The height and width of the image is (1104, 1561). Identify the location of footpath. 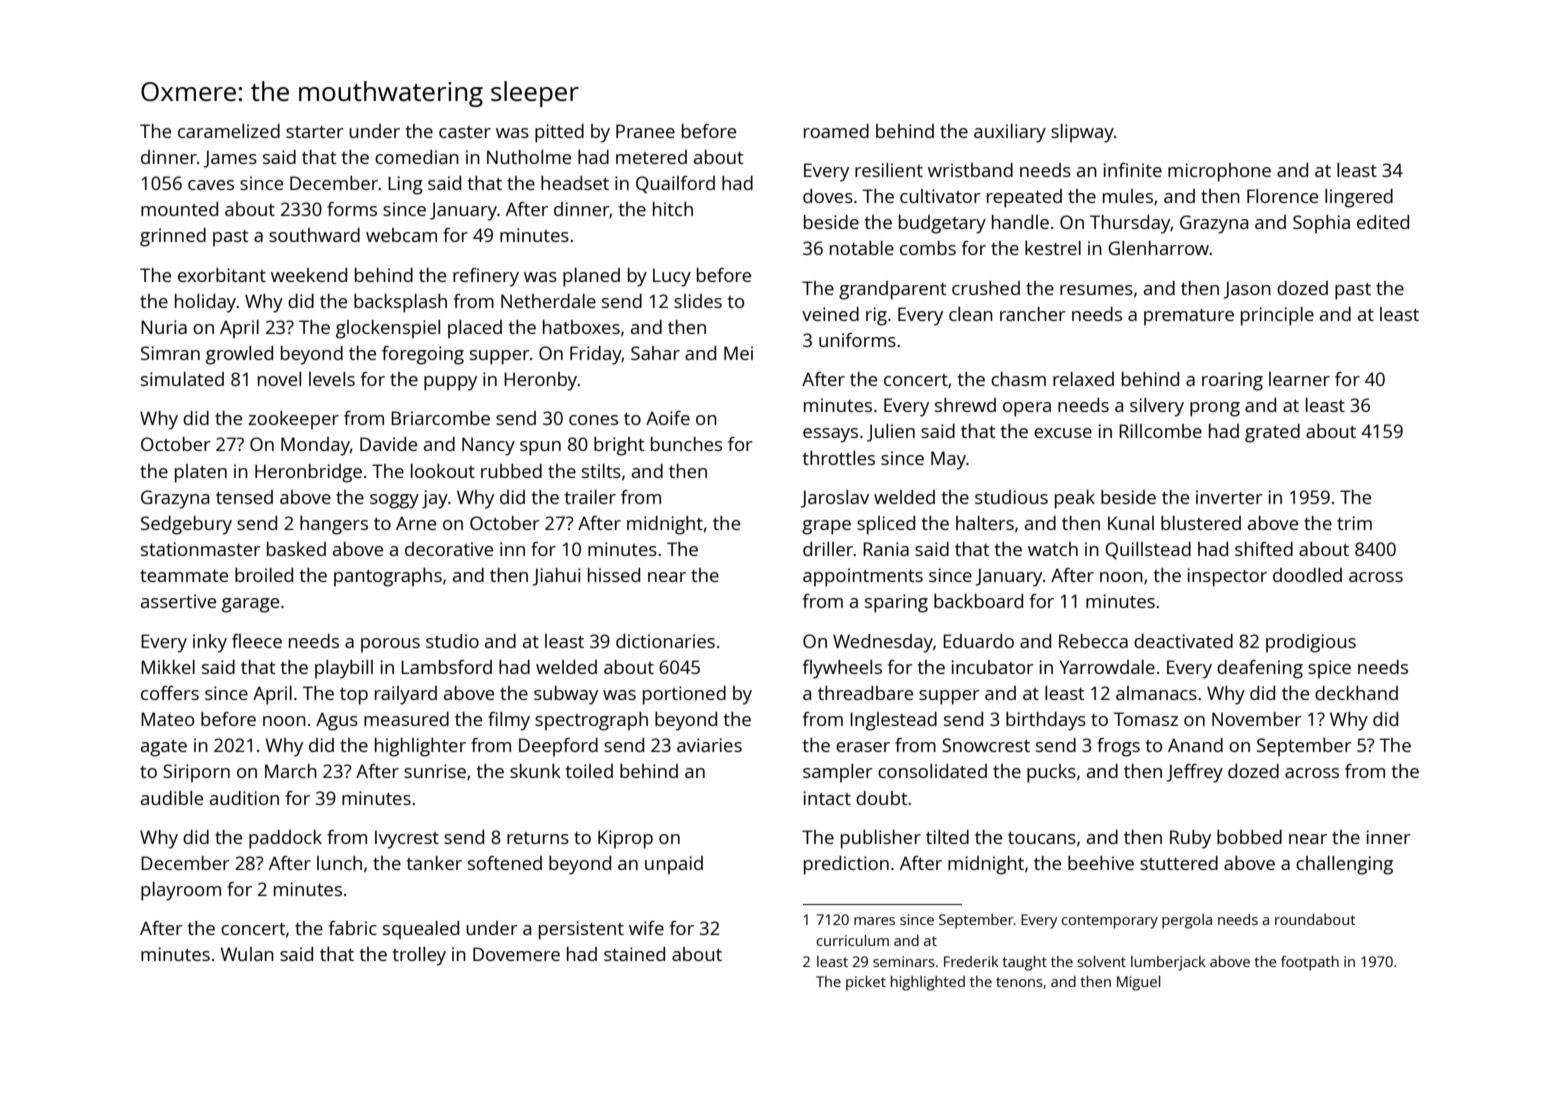
(1310, 963).
